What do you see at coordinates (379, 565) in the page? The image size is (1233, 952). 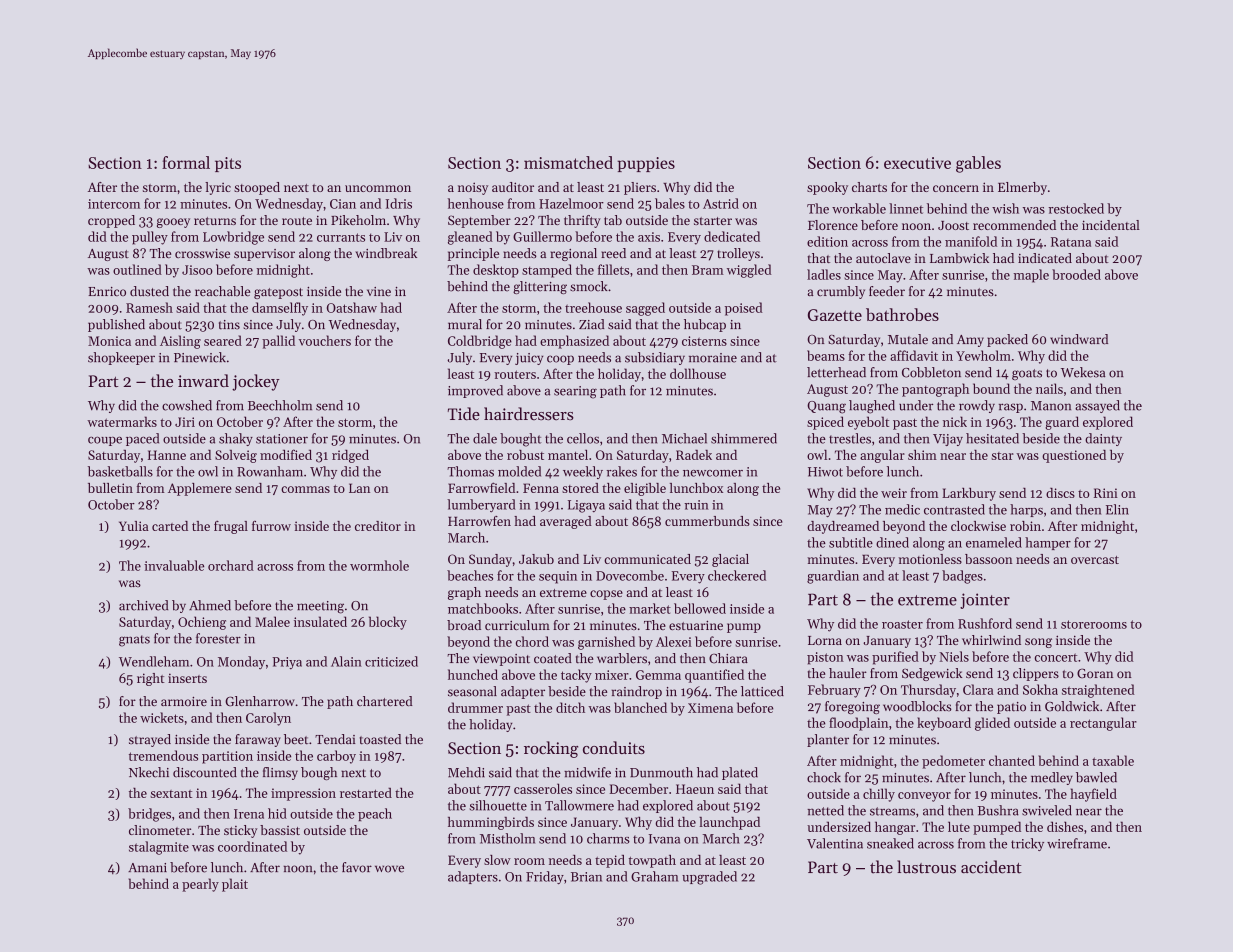 I see `wormhole` at bounding box center [379, 565].
